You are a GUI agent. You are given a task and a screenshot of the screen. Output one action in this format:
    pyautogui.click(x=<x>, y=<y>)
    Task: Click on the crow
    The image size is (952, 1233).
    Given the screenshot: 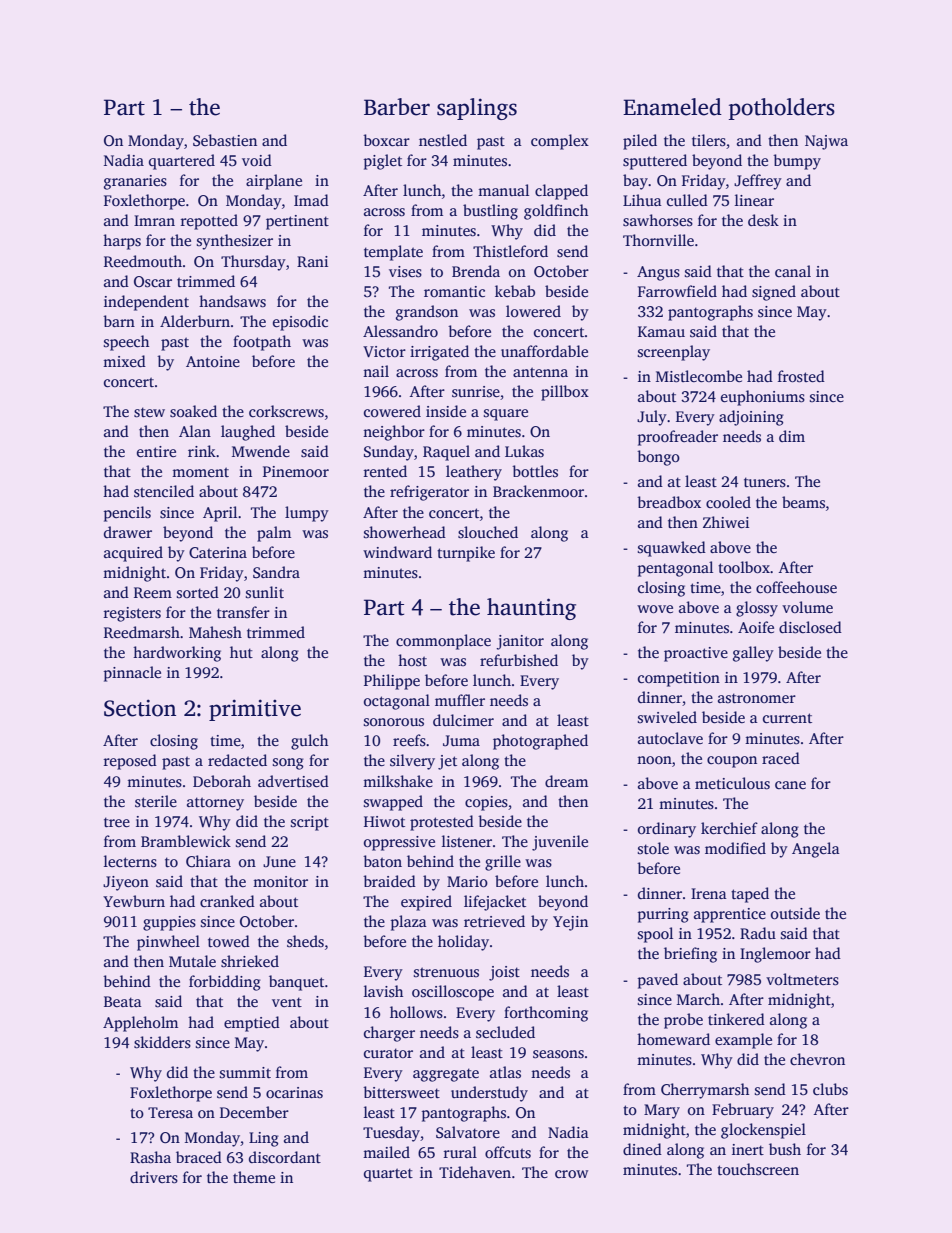 What is the action you would take?
    pyautogui.click(x=571, y=1174)
